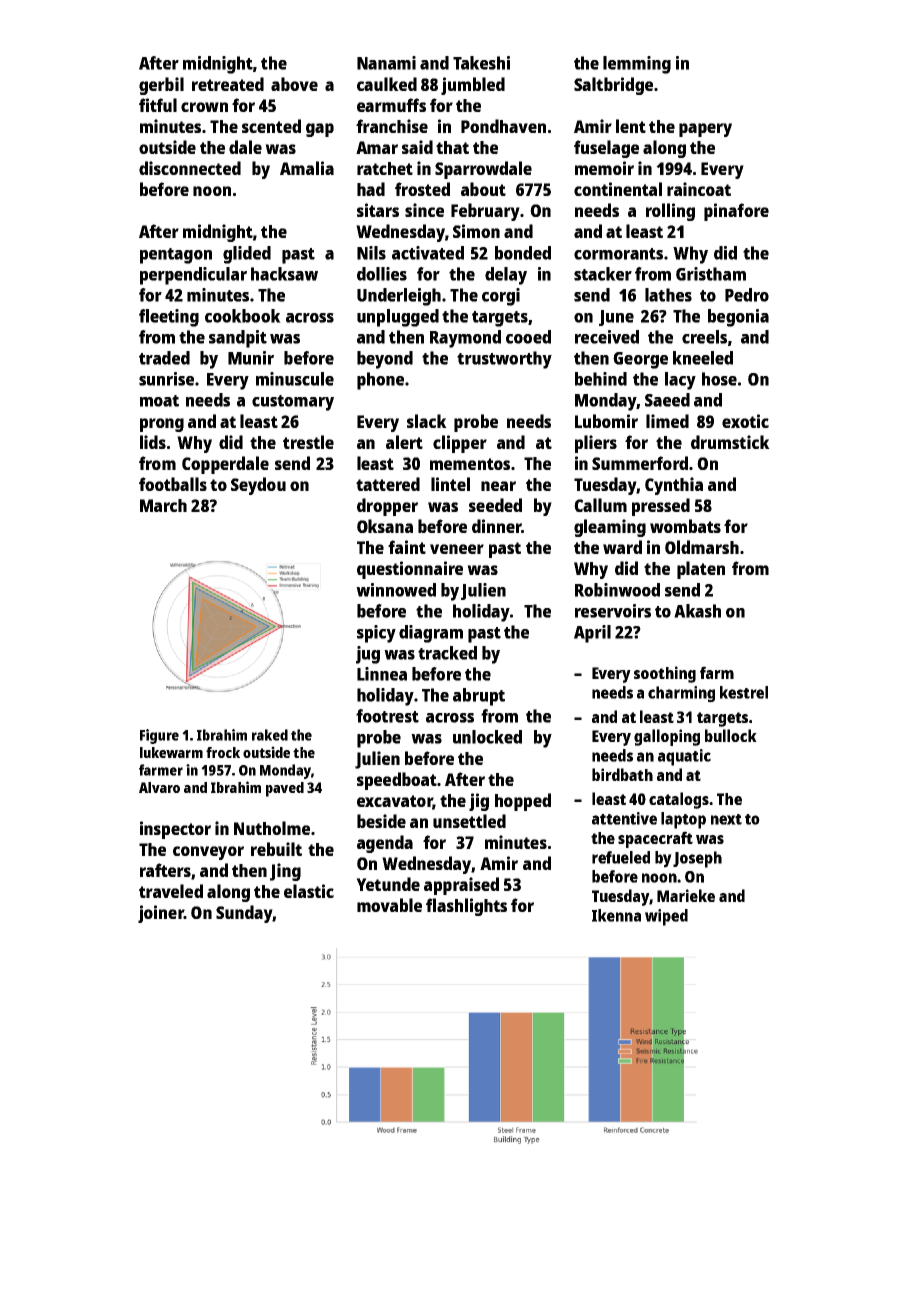 This screenshot has height=1316, width=908. I want to click on seeded, so click(495, 505).
